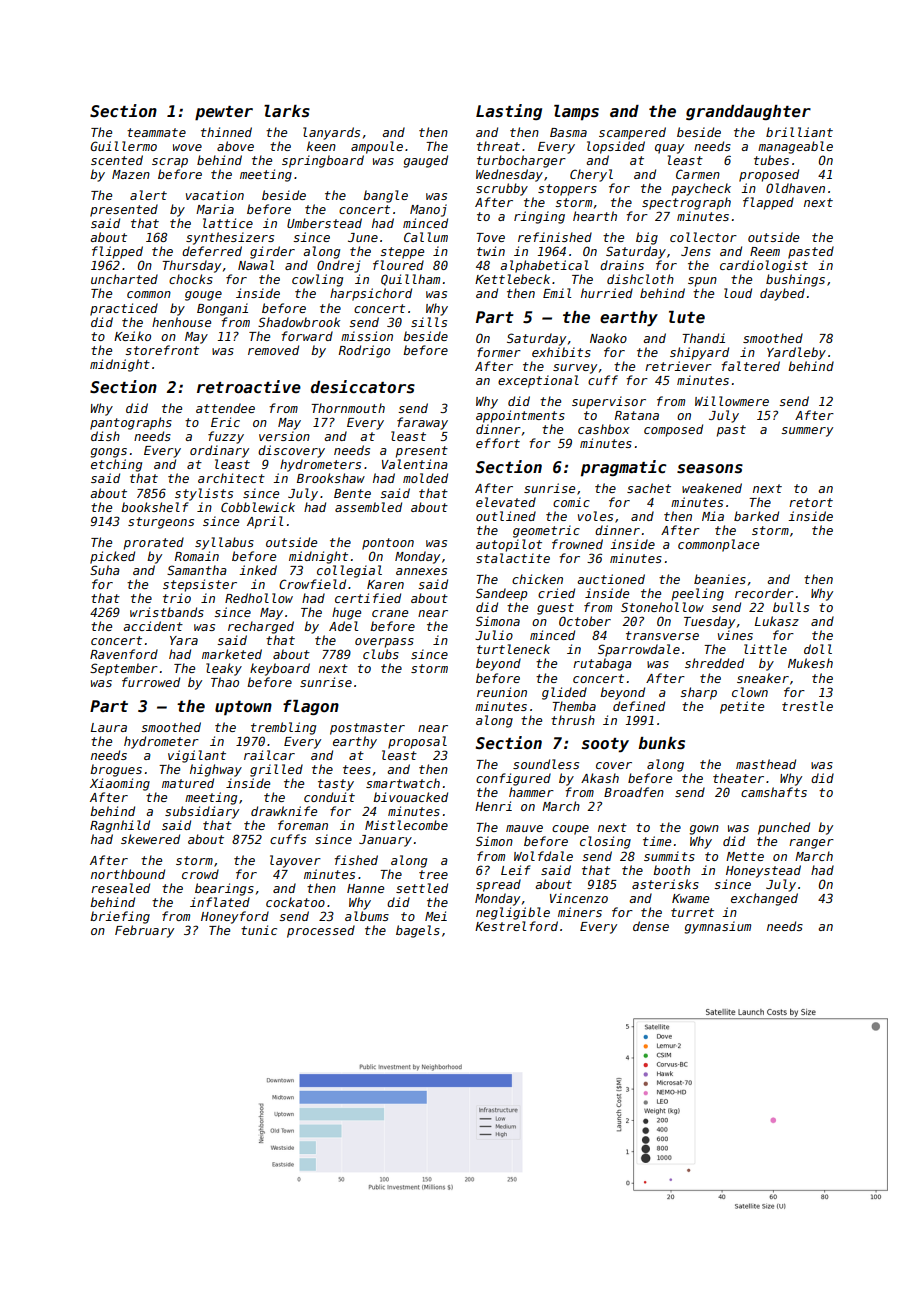  Describe the element at coordinates (509, 112) in the image. I see `Lasting` at that location.
